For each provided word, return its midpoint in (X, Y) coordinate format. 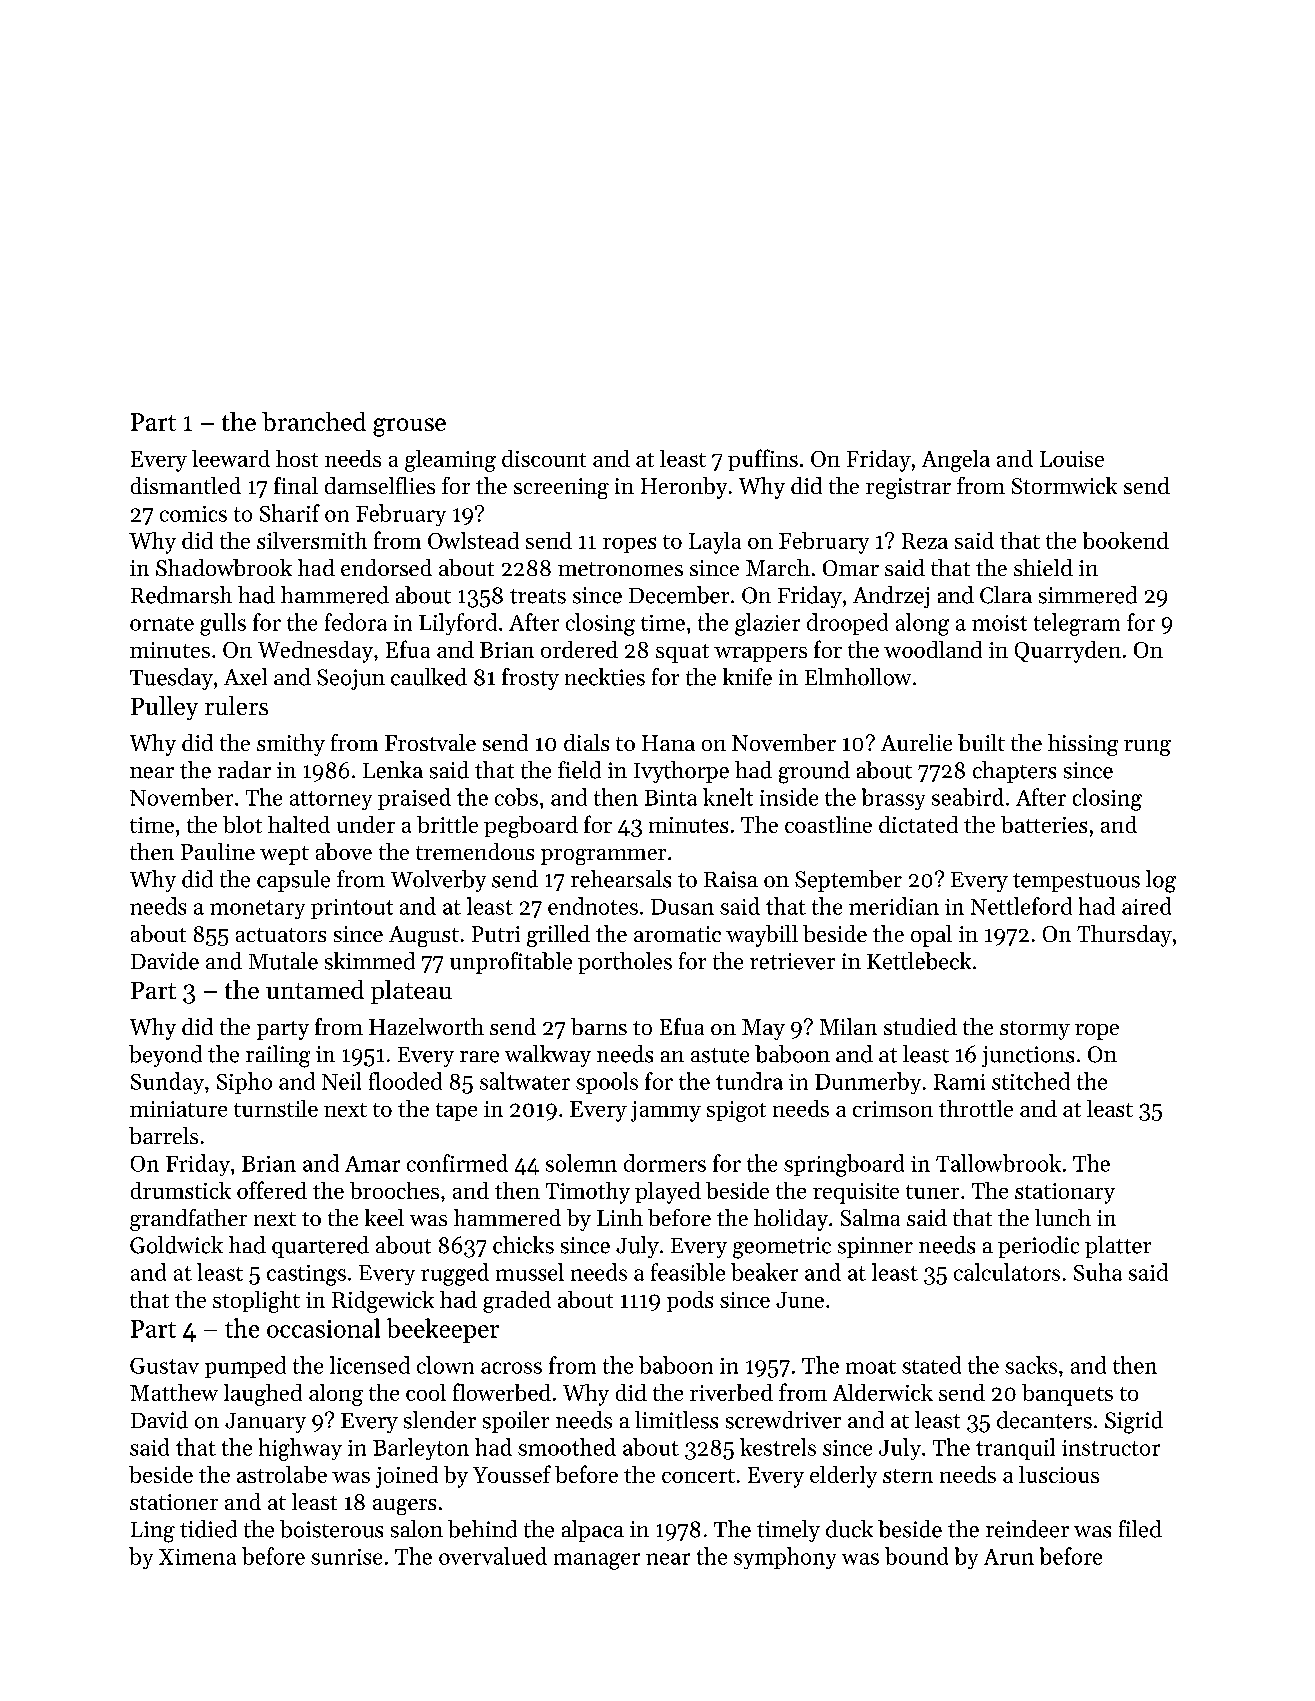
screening (561, 488)
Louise (1072, 459)
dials (586, 742)
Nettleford (1021, 906)
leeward (231, 458)
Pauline (218, 851)
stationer (174, 1502)
